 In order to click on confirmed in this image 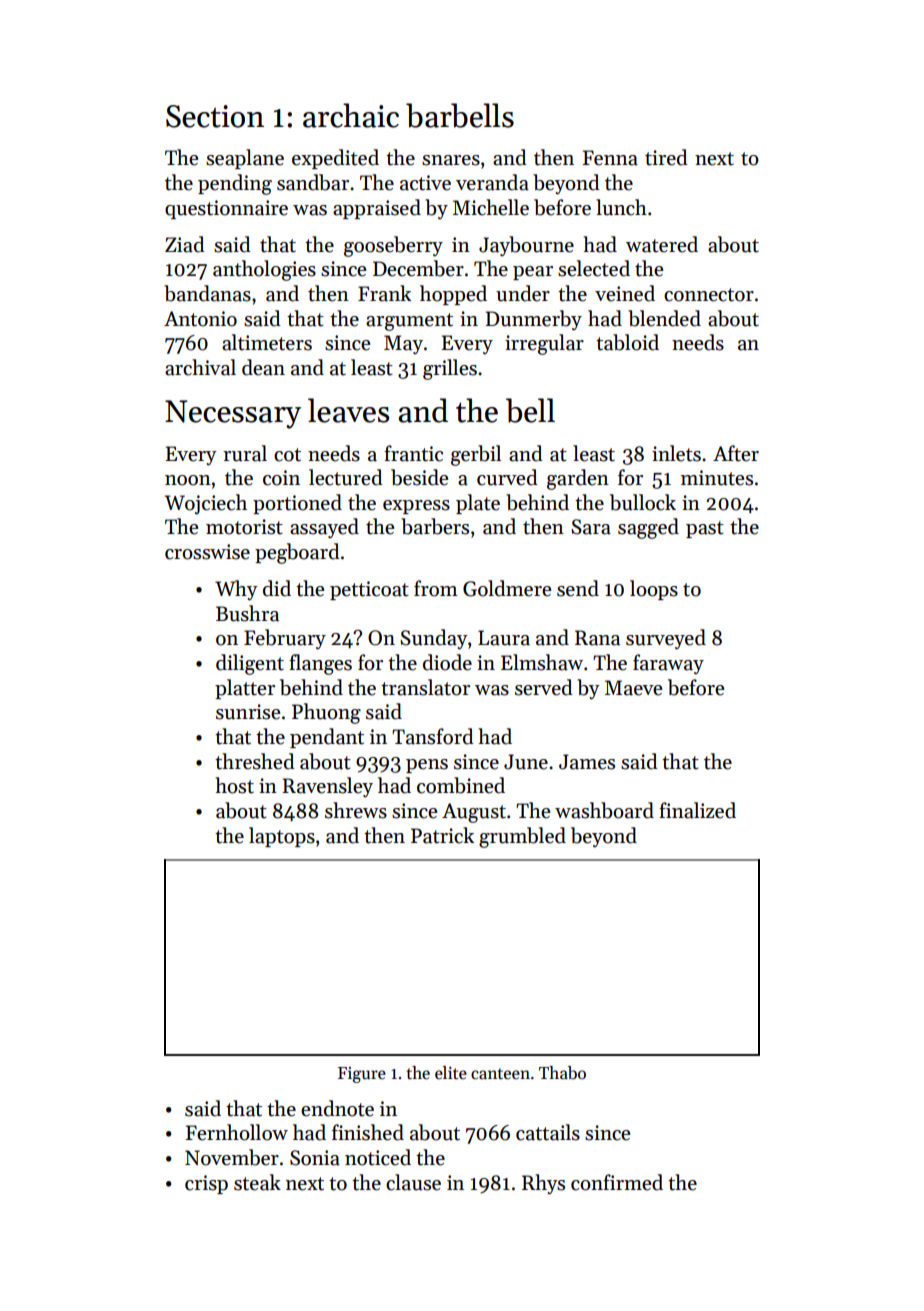, I will do `click(617, 1182)`.
